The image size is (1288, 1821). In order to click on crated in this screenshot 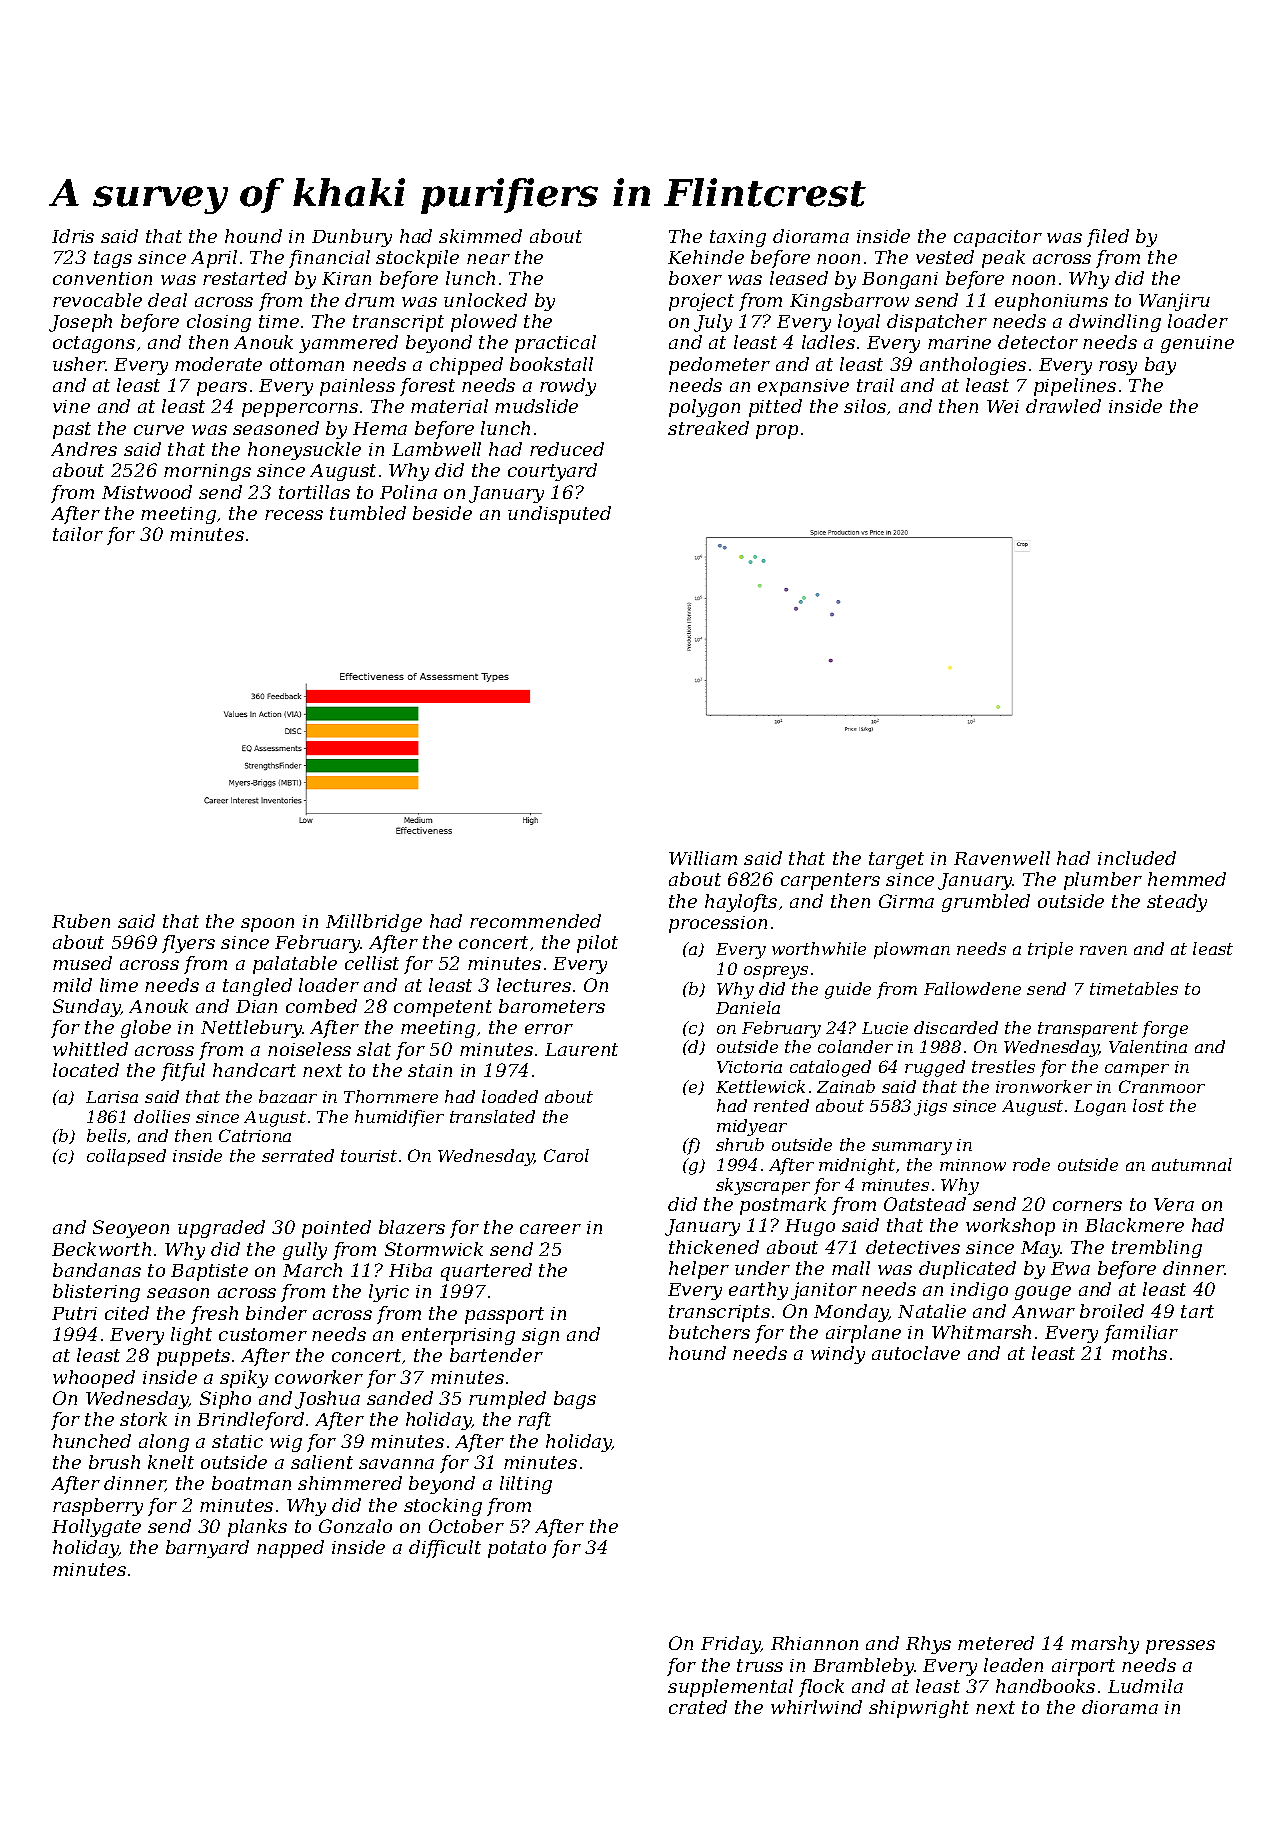, I will do `click(698, 1707)`.
